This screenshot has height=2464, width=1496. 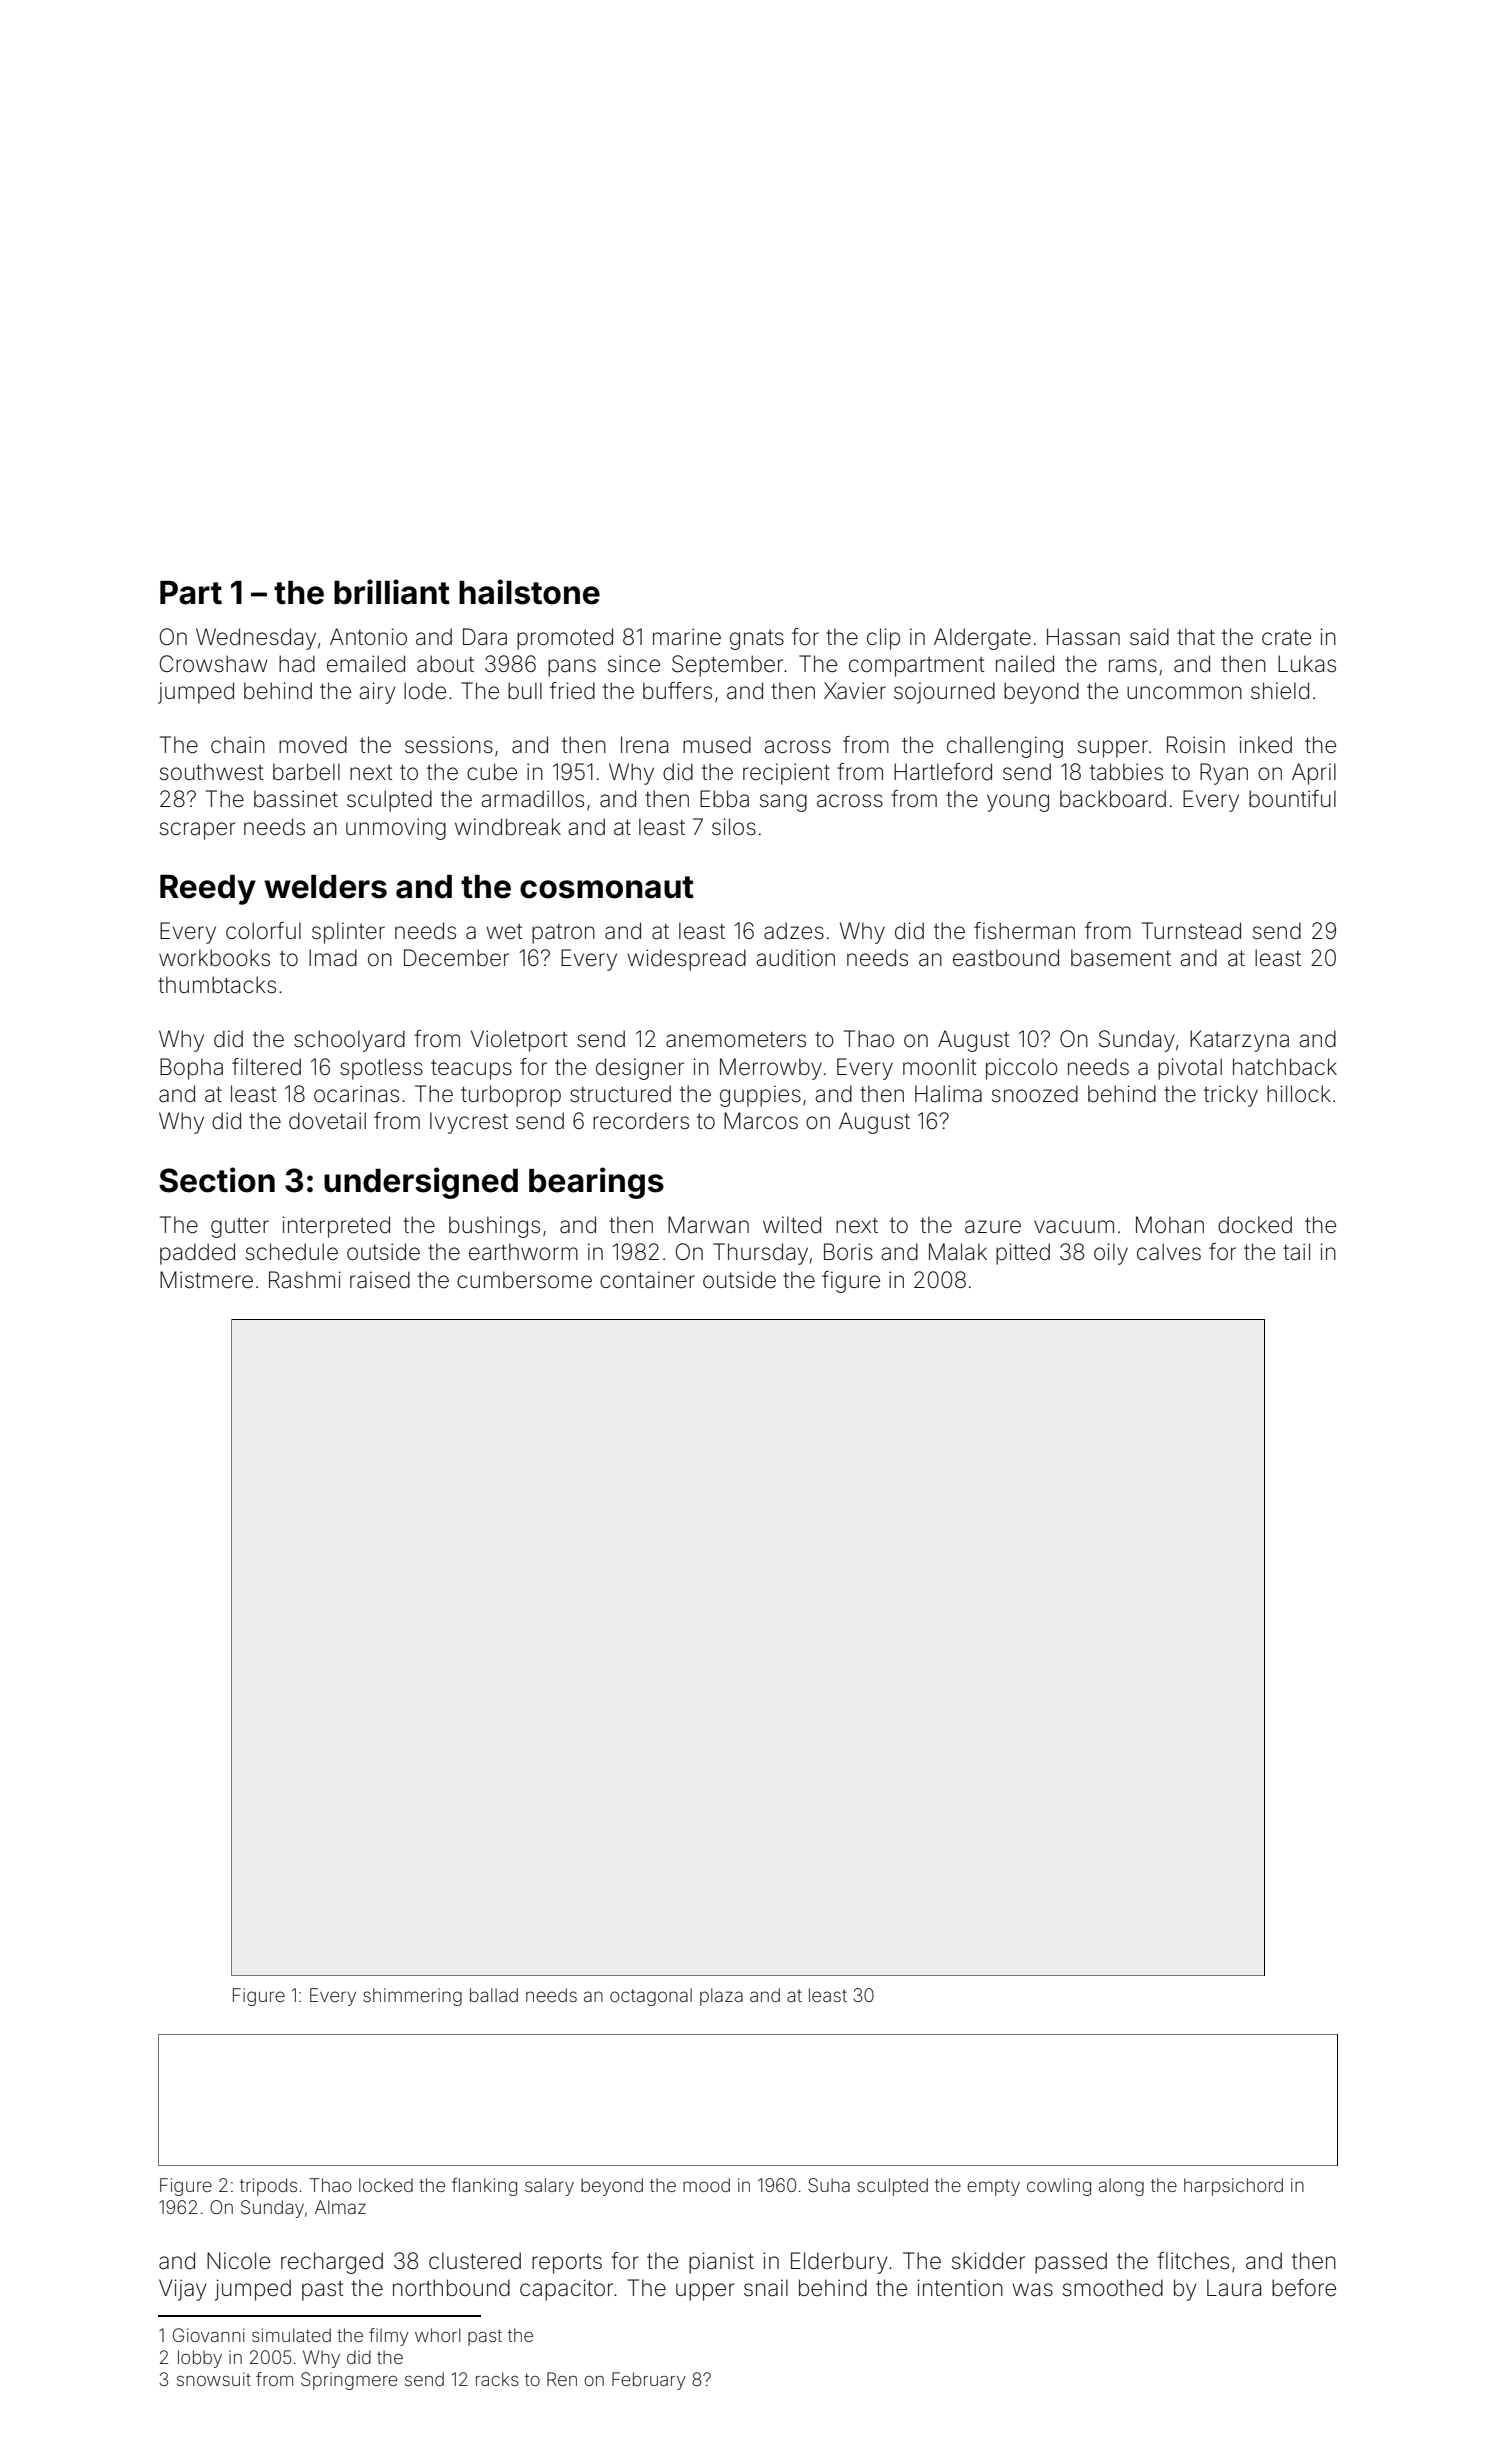 I want to click on Crowshaw, so click(x=214, y=664).
